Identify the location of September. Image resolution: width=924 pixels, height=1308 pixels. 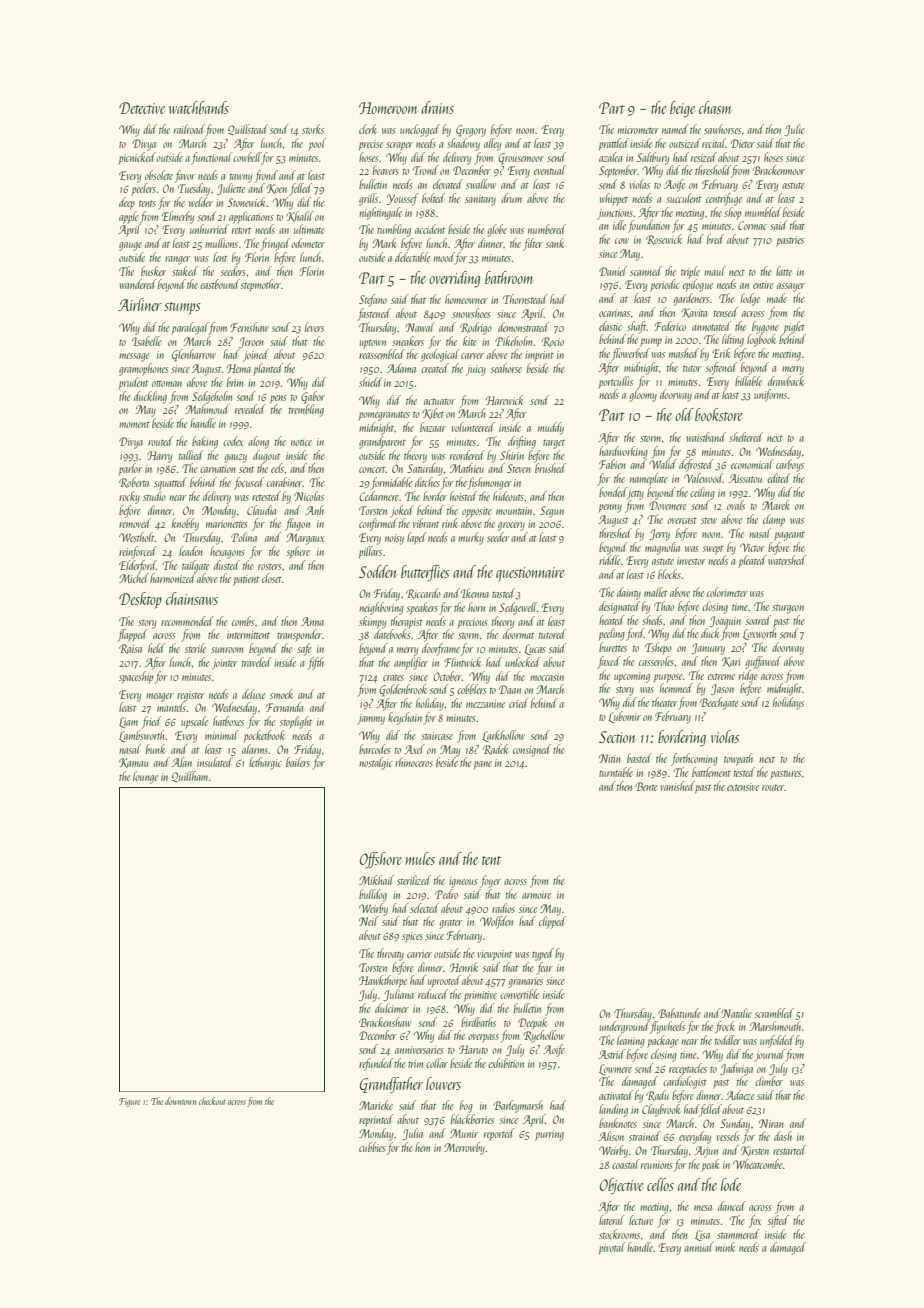
(618, 171).
